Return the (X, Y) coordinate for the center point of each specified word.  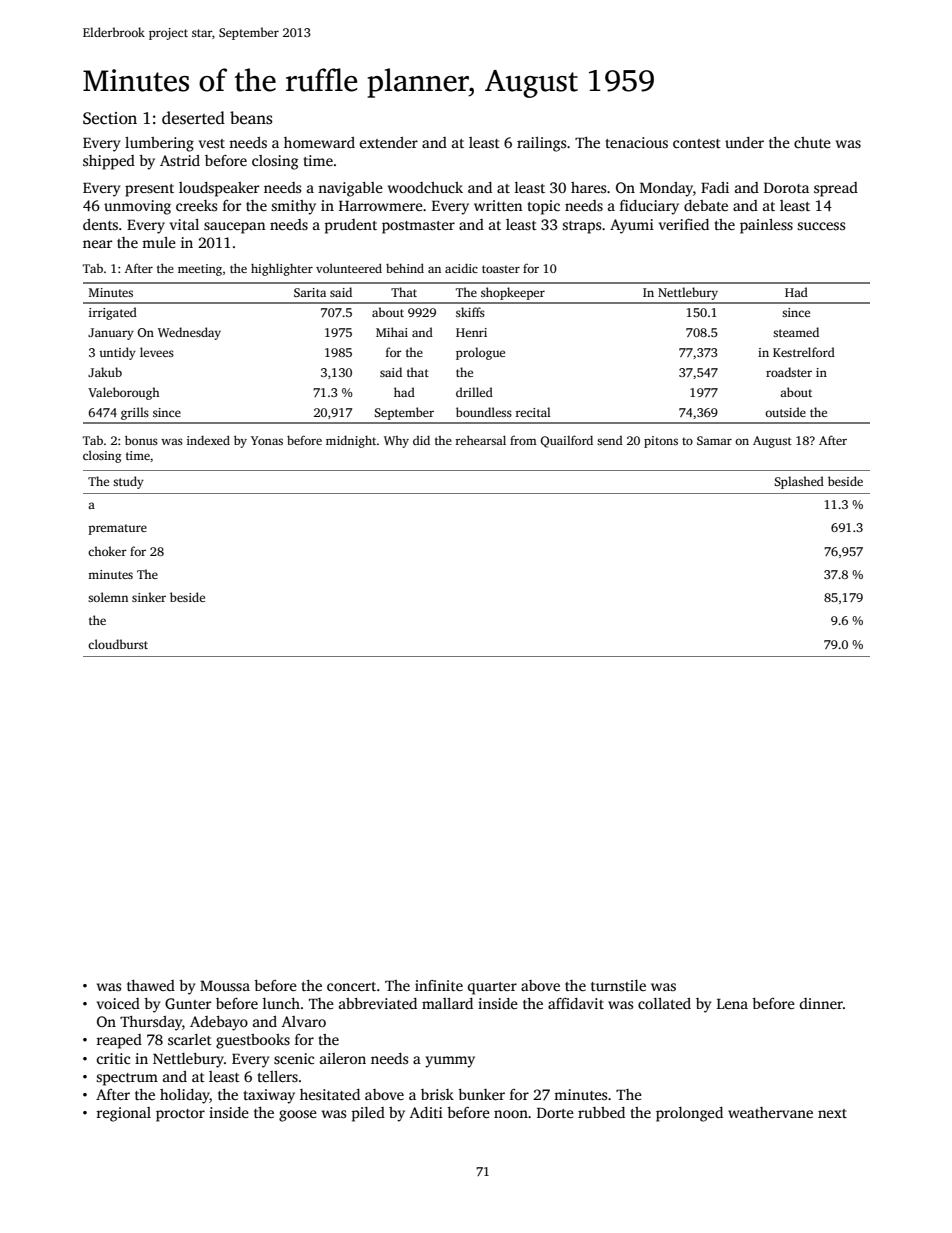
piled (368, 1114)
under (744, 142)
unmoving (137, 207)
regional (123, 1114)
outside (785, 412)
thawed (151, 985)
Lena (732, 1004)
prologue (480, 353)
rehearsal (480, 440)
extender (389, 142)
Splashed (799, 482)
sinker (149, 597)
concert (351, 986)
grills (135, 413)
